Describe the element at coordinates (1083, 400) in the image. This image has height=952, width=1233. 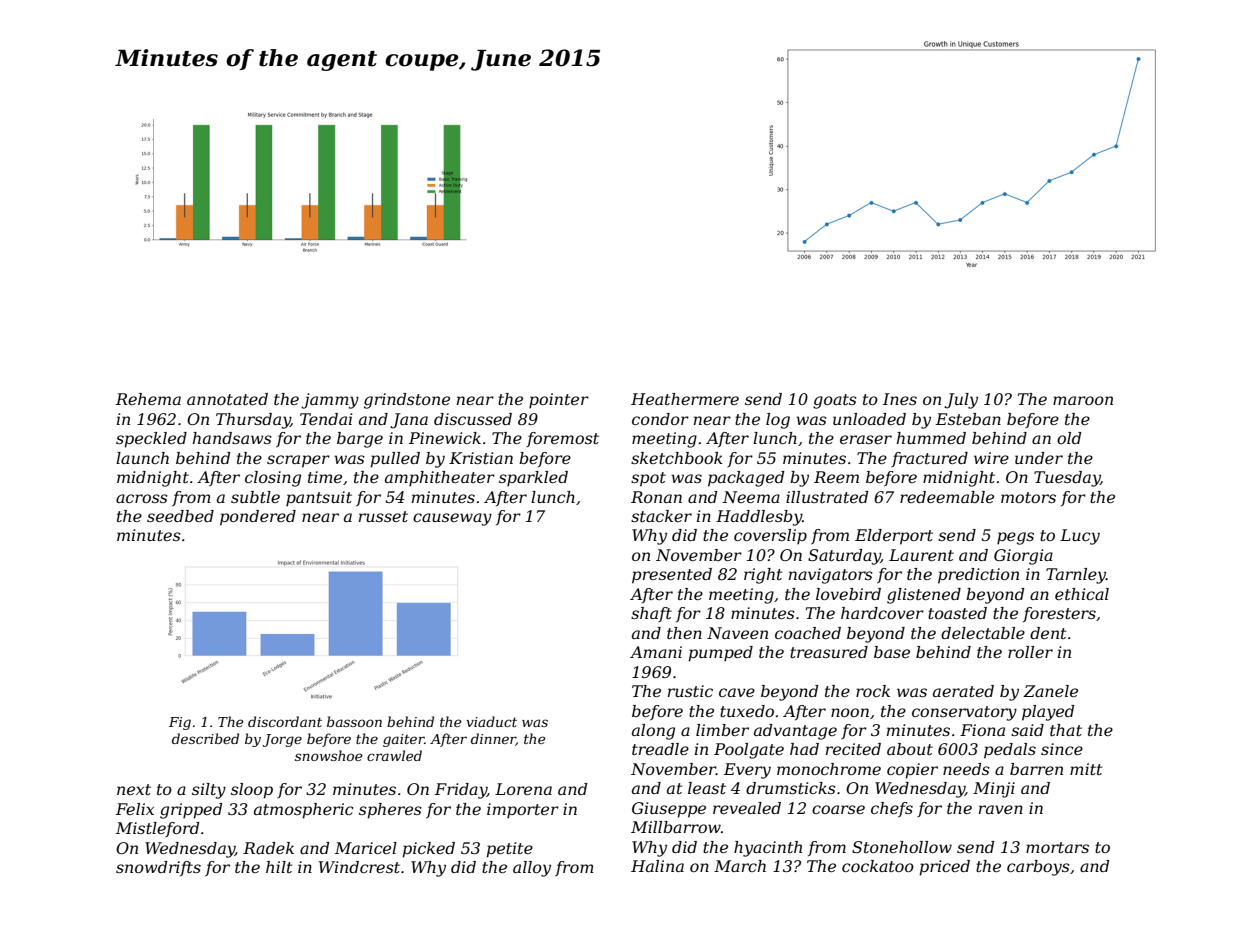
I see `maroon` at that location.
